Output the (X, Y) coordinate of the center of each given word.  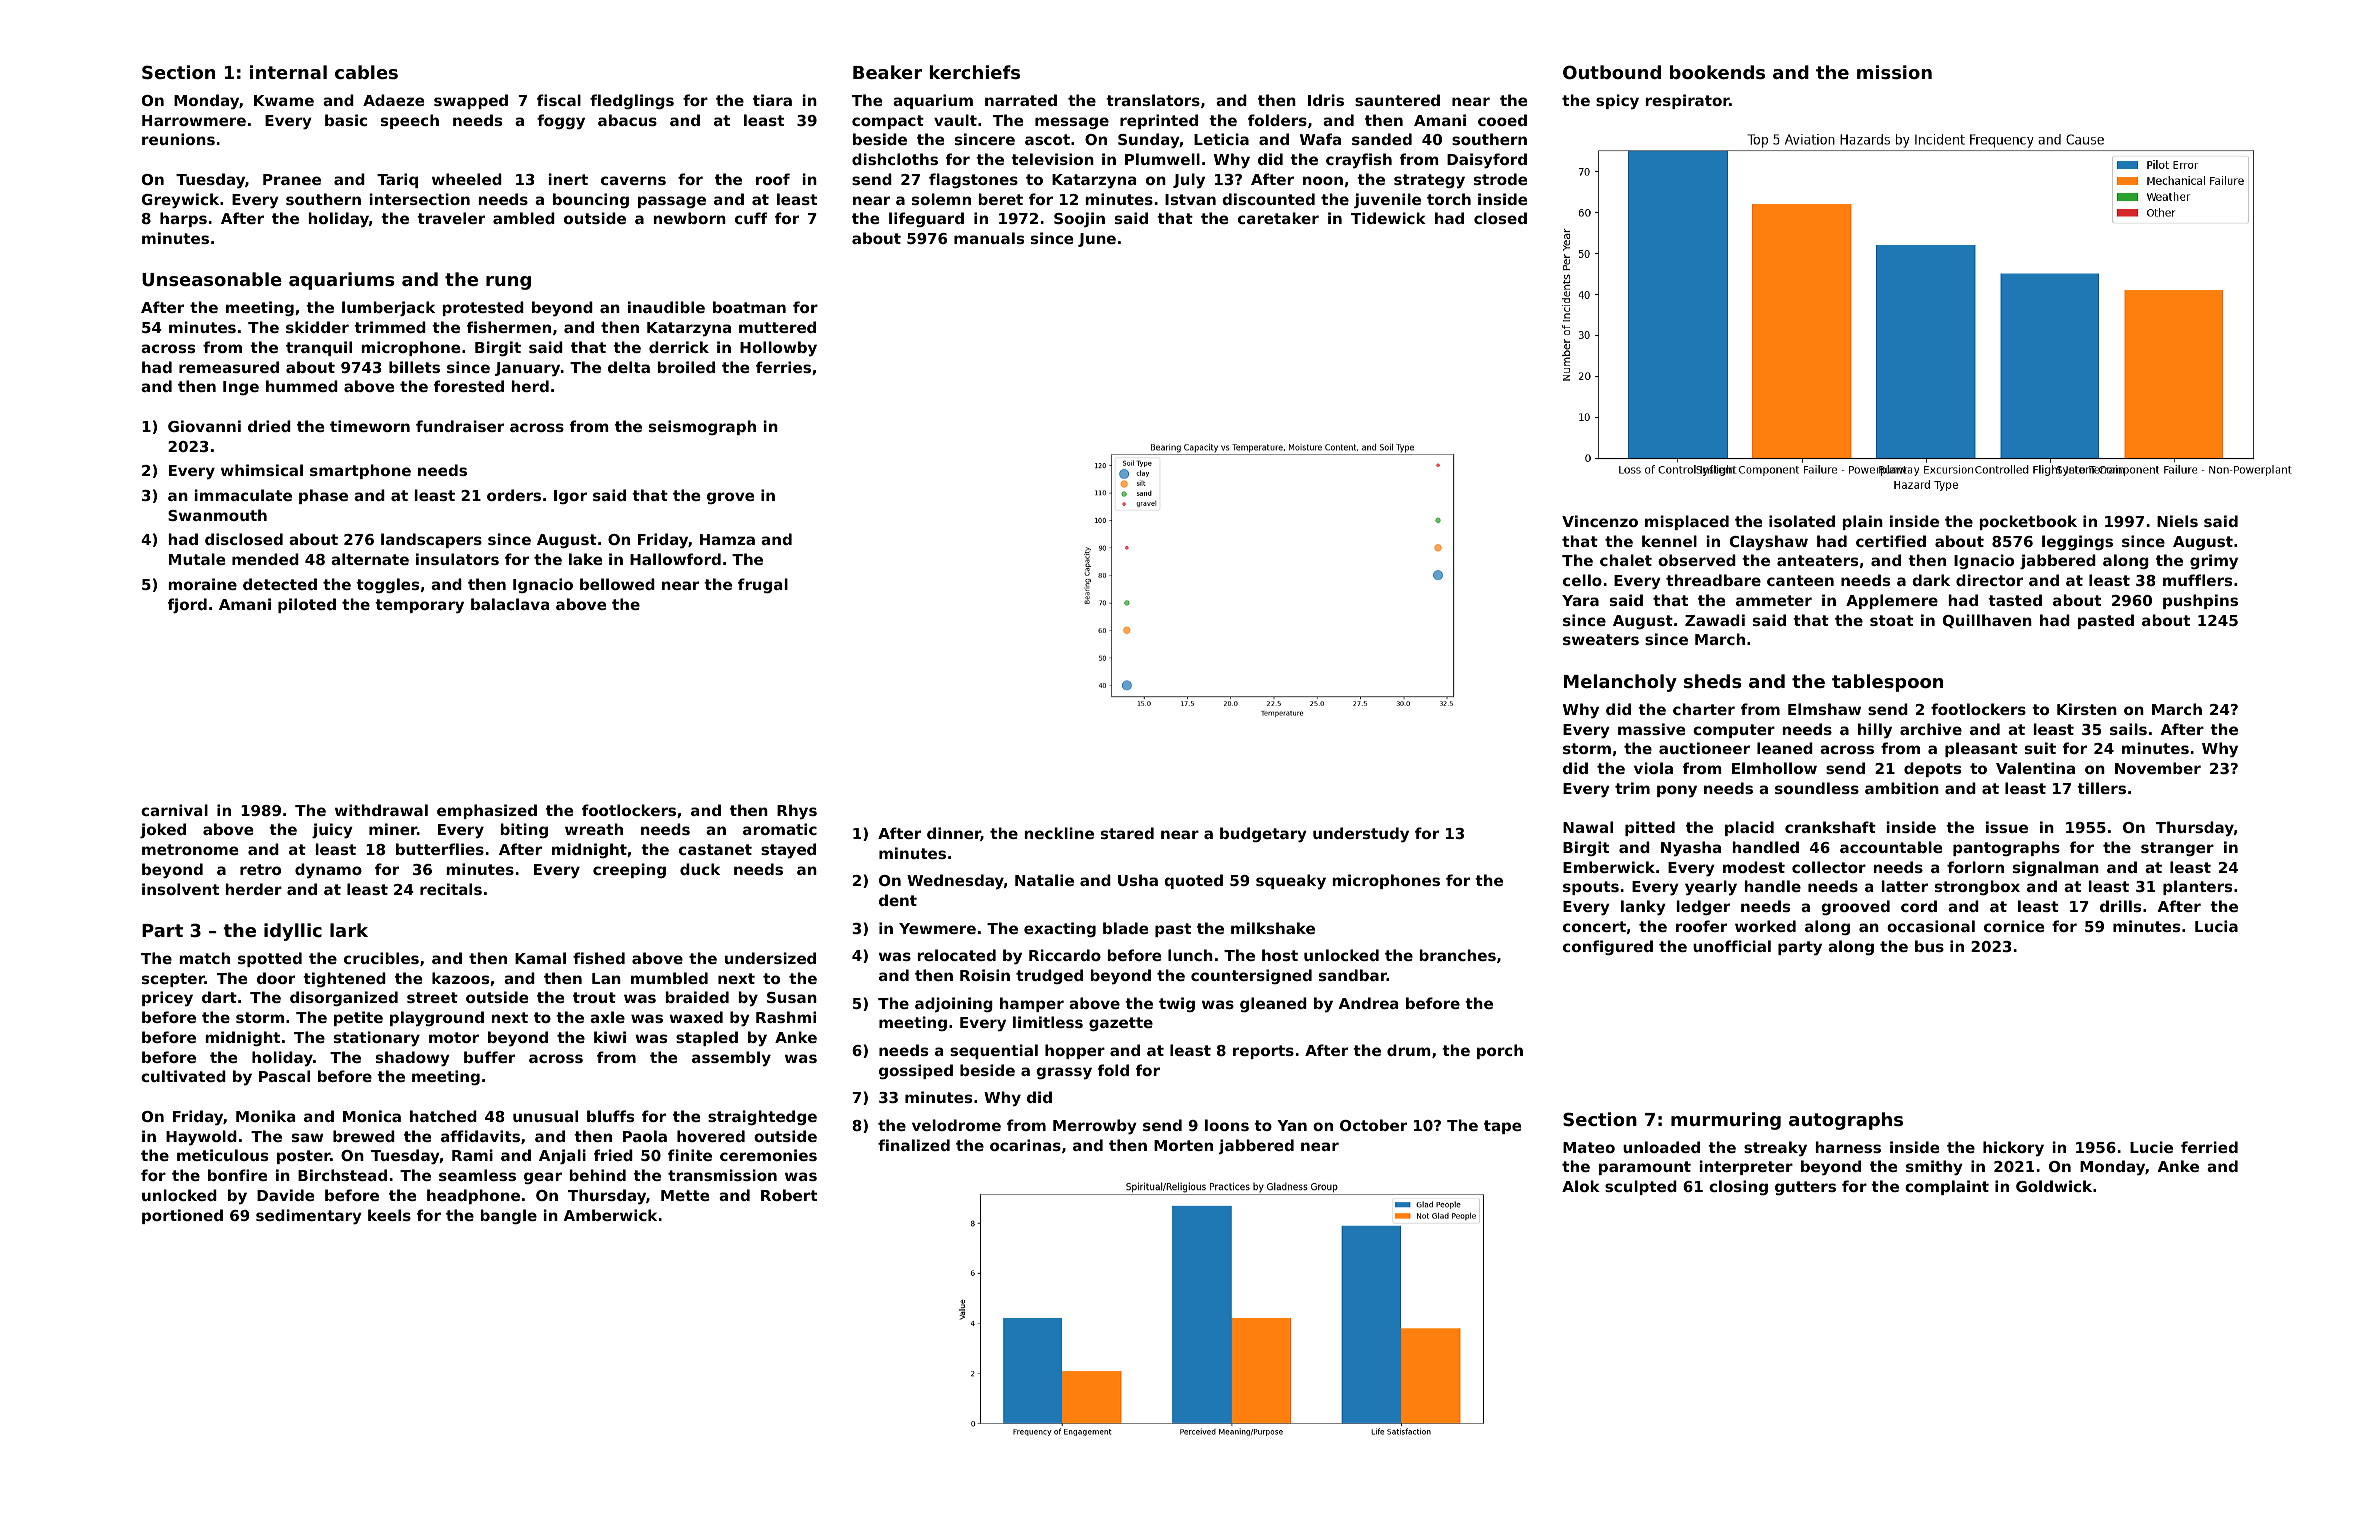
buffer (489, 1057)
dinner (954, 834)
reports (1263, 1052)
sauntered (1397, 100)
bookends (1717, 72)
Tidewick (1388, 218)
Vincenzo (1600, 521)
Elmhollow (1774, 768)
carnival (174, 810)
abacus (627, 120)
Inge (241, 388)
